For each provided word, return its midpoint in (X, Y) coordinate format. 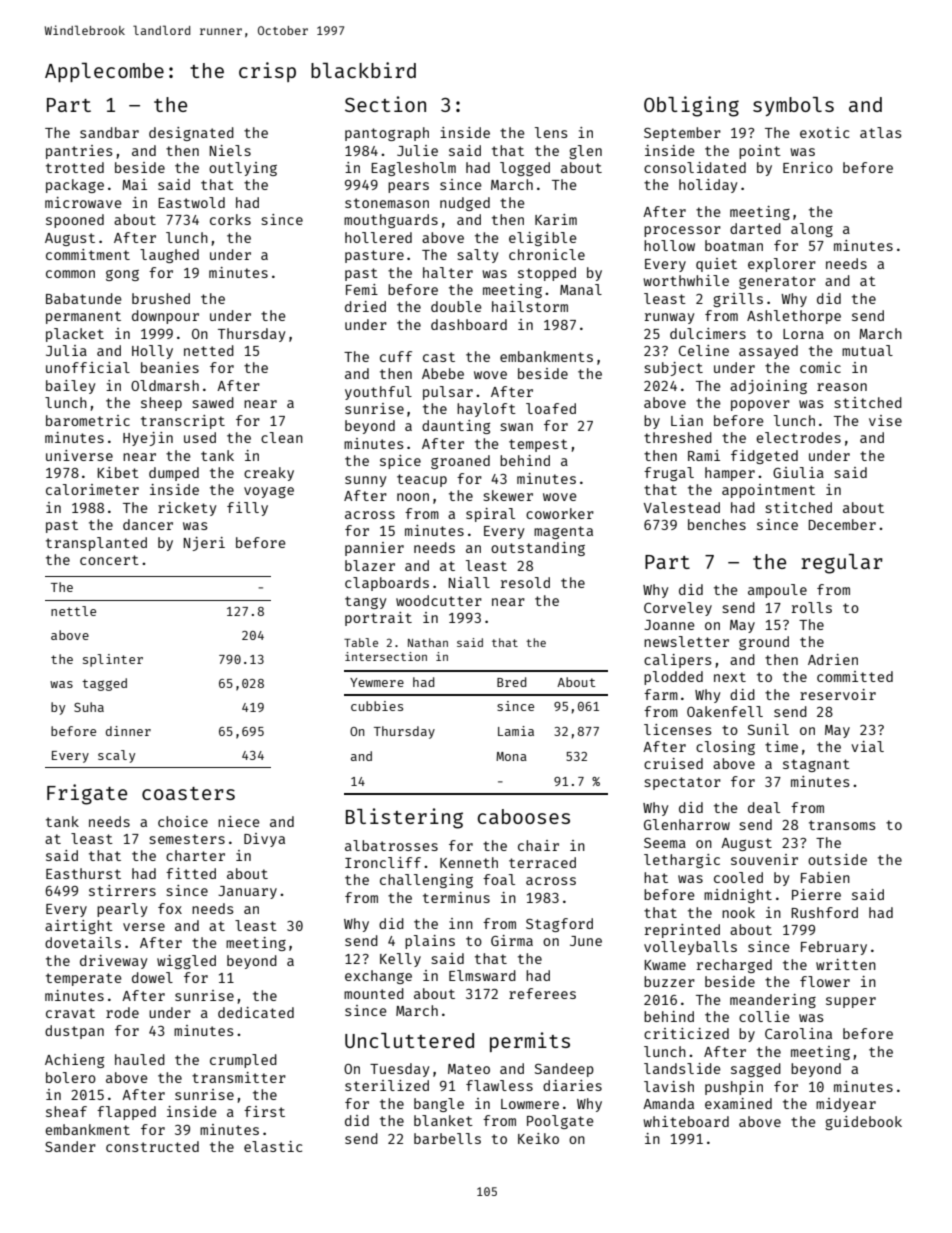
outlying (243, 169)
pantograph (387, 134)
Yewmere (377, 682)
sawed (213, 402)
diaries (572, 1085)
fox (170, 908)
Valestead (682, 507)
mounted (374, 993)
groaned (460, 462)
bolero (71, 1077)
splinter (113, 660)
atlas (881, 132)
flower (825, 981)
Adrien (833, 659)
